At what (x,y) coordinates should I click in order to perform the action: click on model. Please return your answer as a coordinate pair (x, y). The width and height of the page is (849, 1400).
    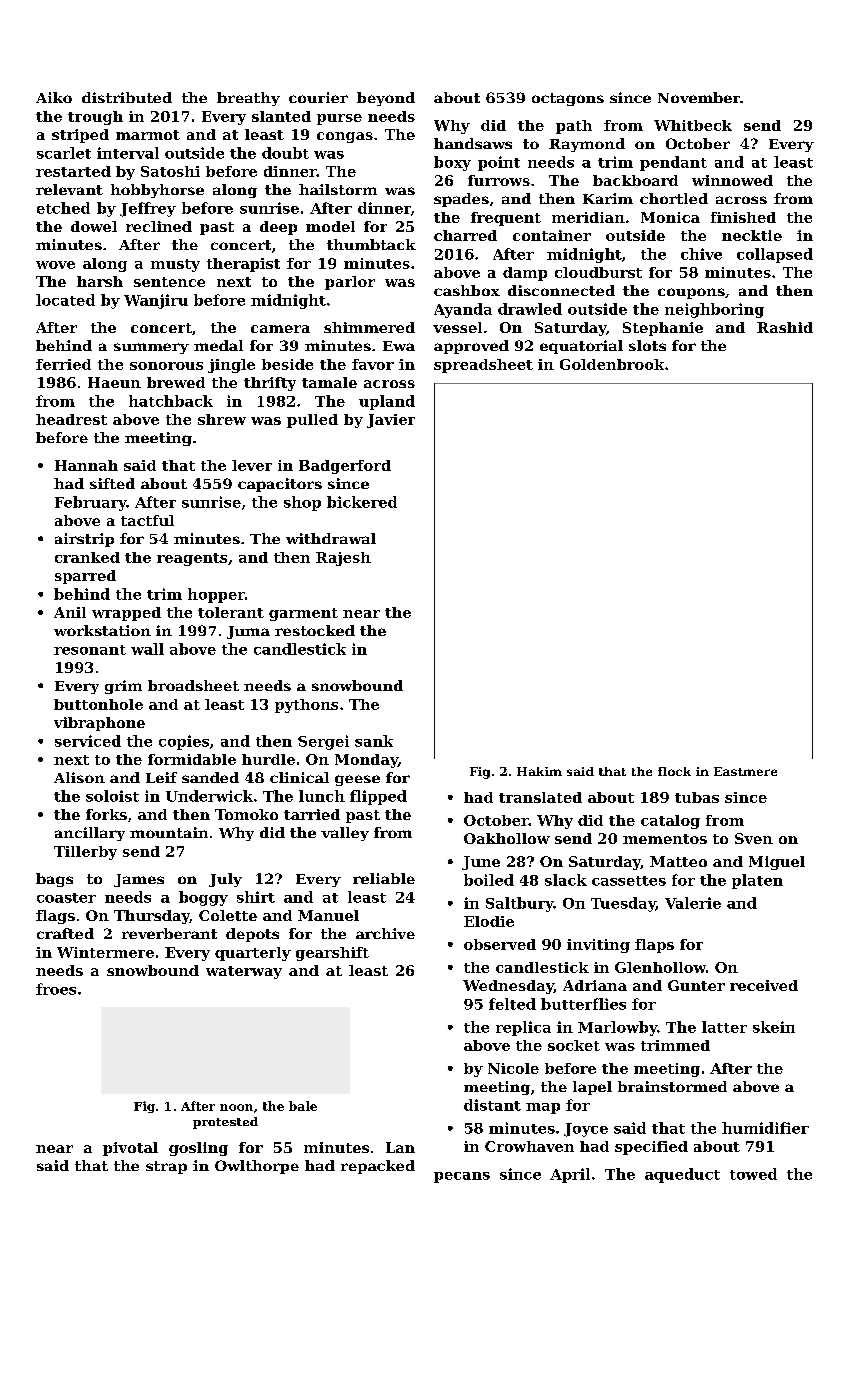
    Looking at the image, I should click on (330, 226).
